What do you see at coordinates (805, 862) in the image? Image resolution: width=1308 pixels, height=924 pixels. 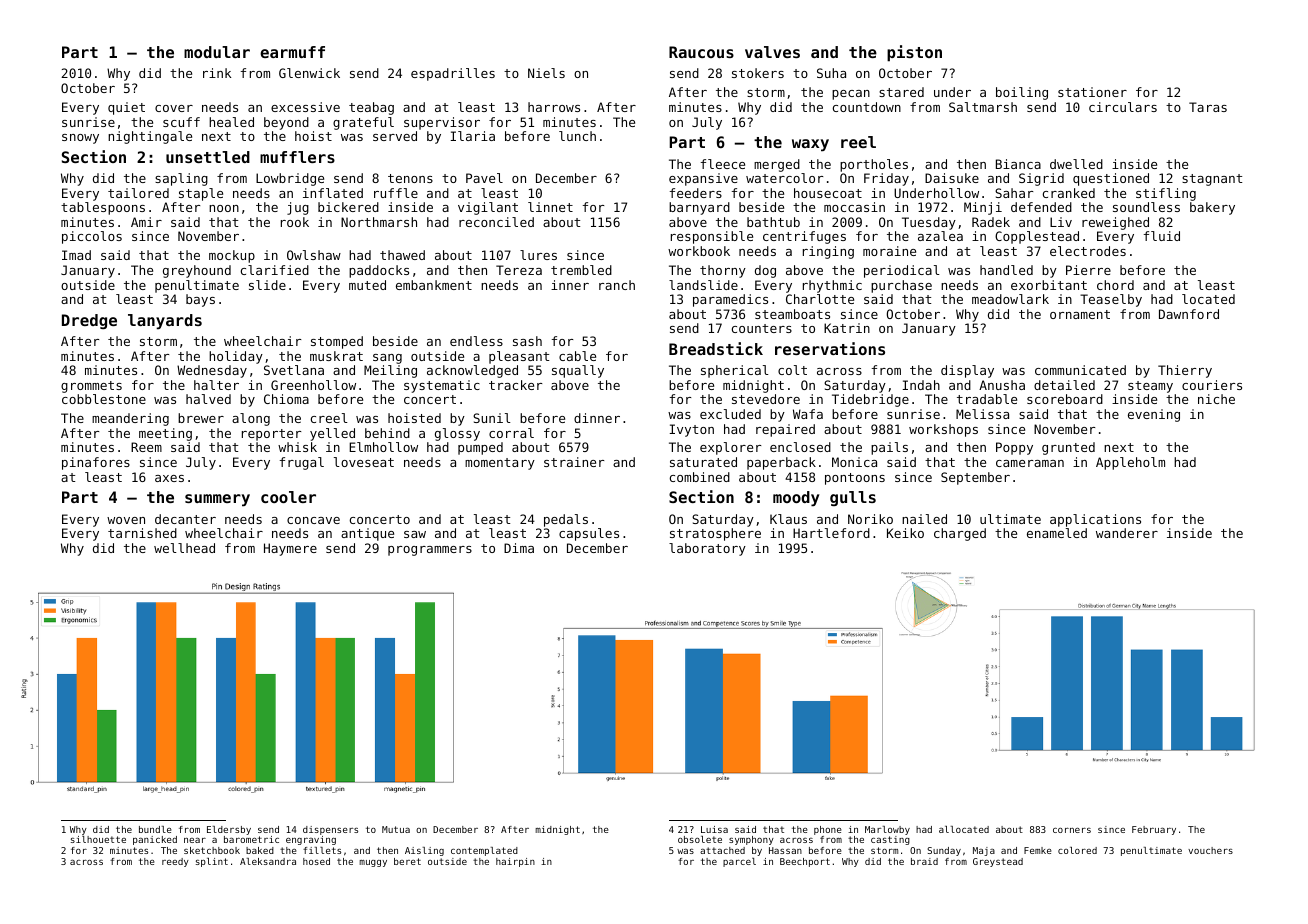 I see `Beechport` at bounding box center [805, 862].
